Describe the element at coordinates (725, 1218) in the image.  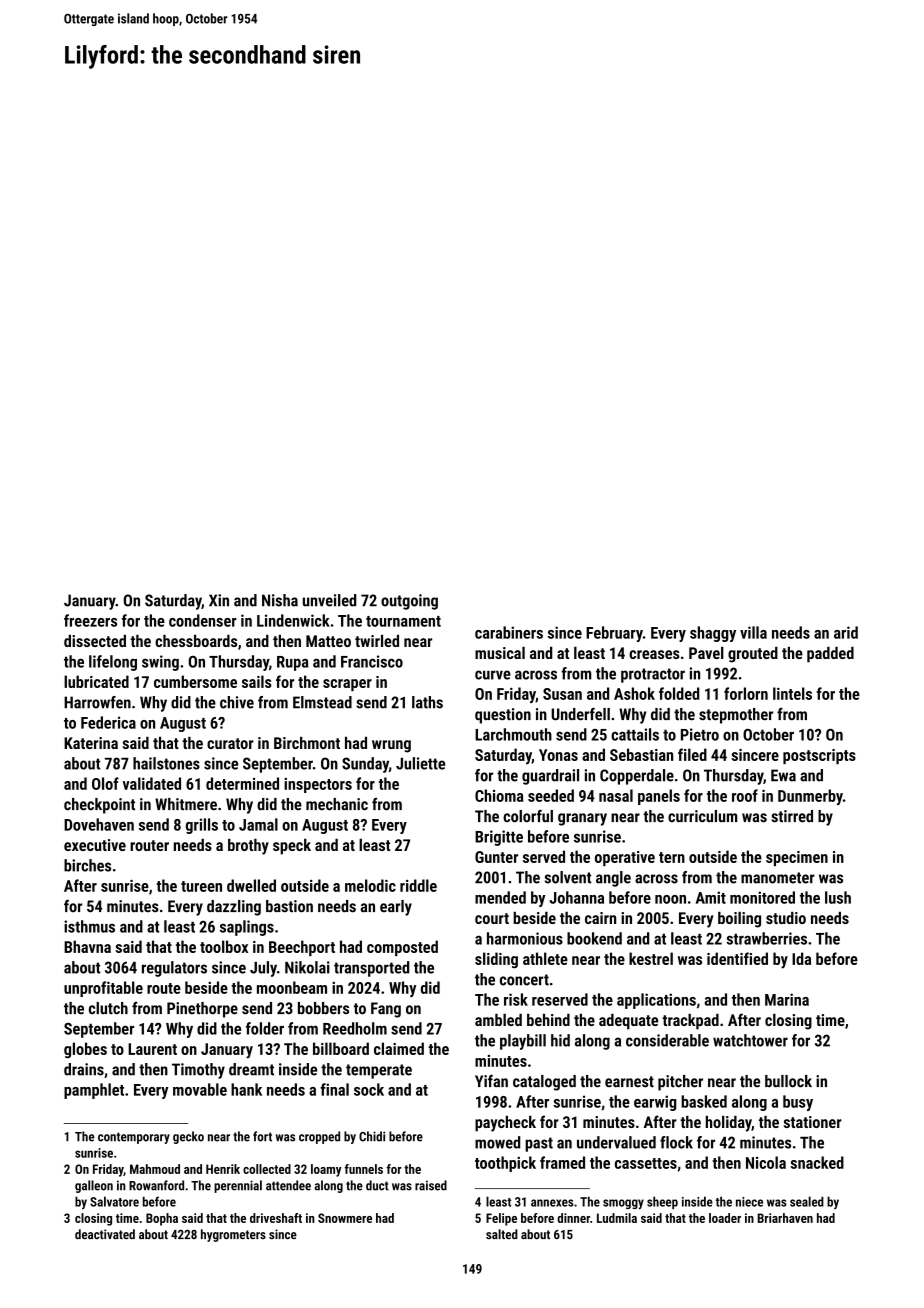
I see `loader` at that location.
